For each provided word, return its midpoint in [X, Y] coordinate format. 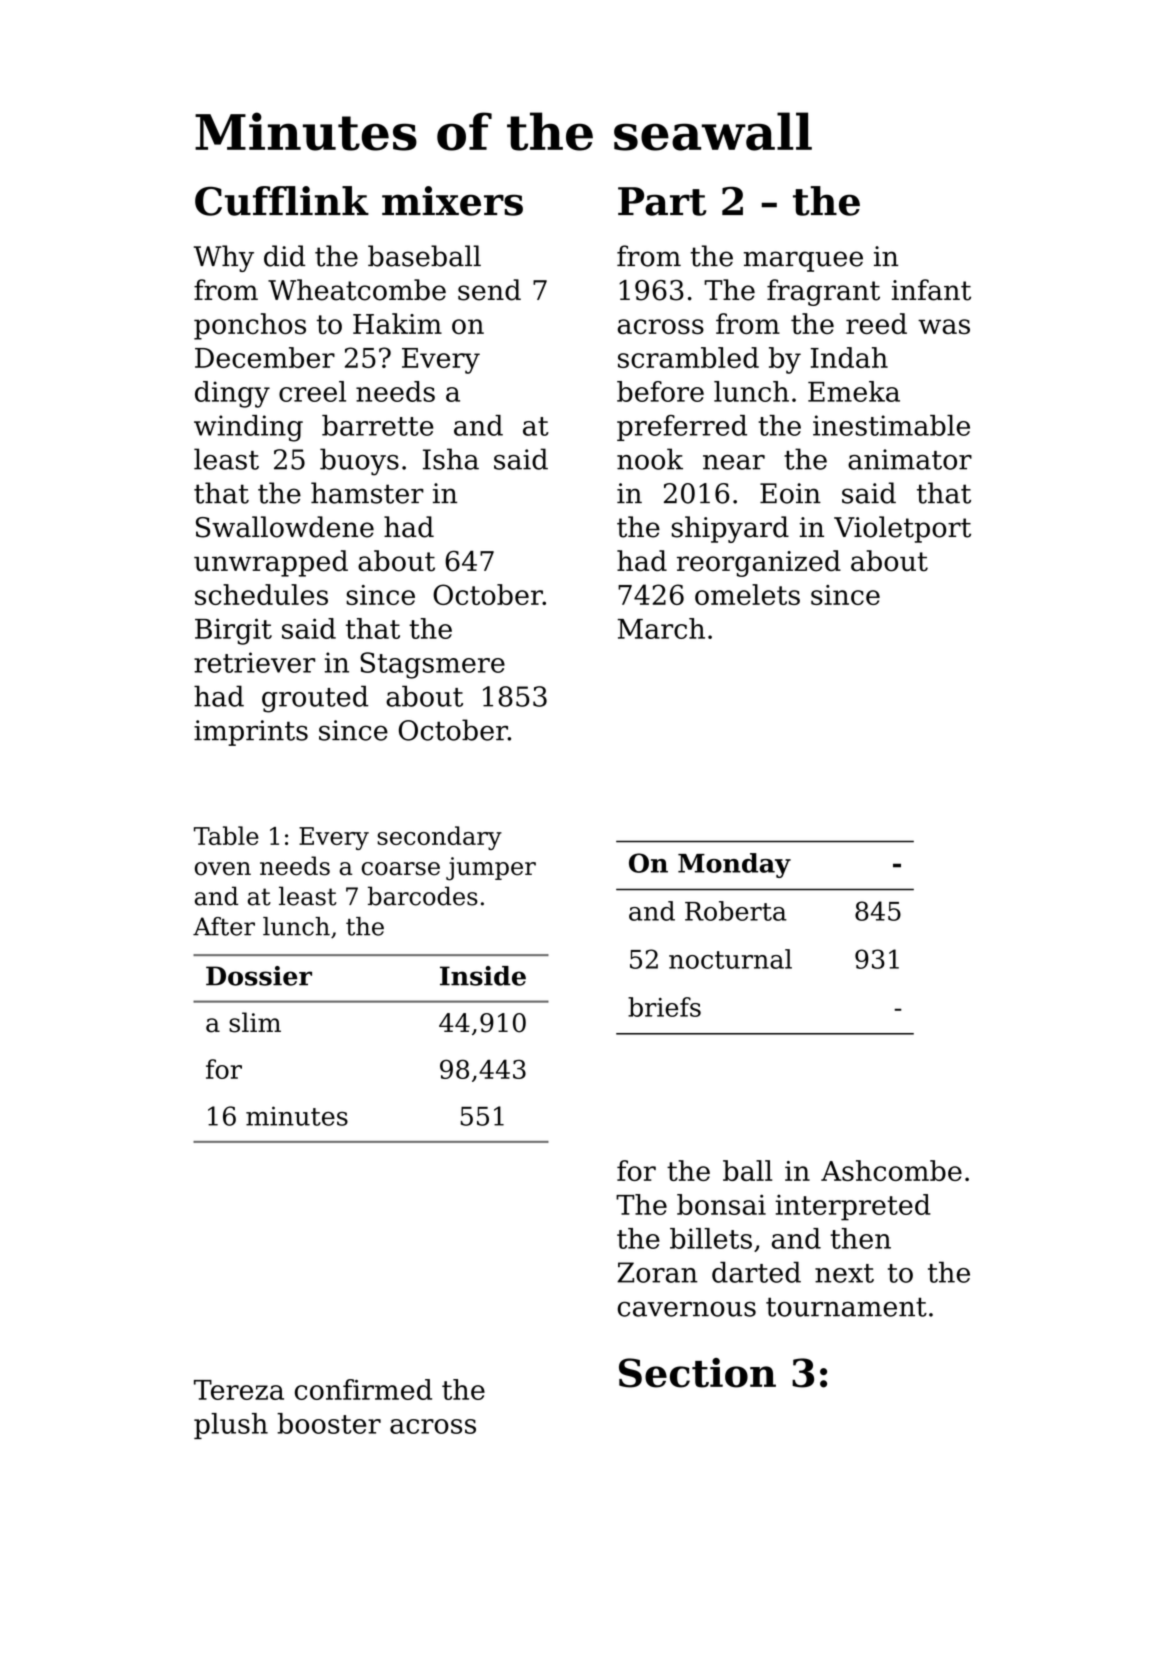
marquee [803, 261]
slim [255, 1022]
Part [662, 201]
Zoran [657, 1272]
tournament [846, 1307]
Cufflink [282, 201]
